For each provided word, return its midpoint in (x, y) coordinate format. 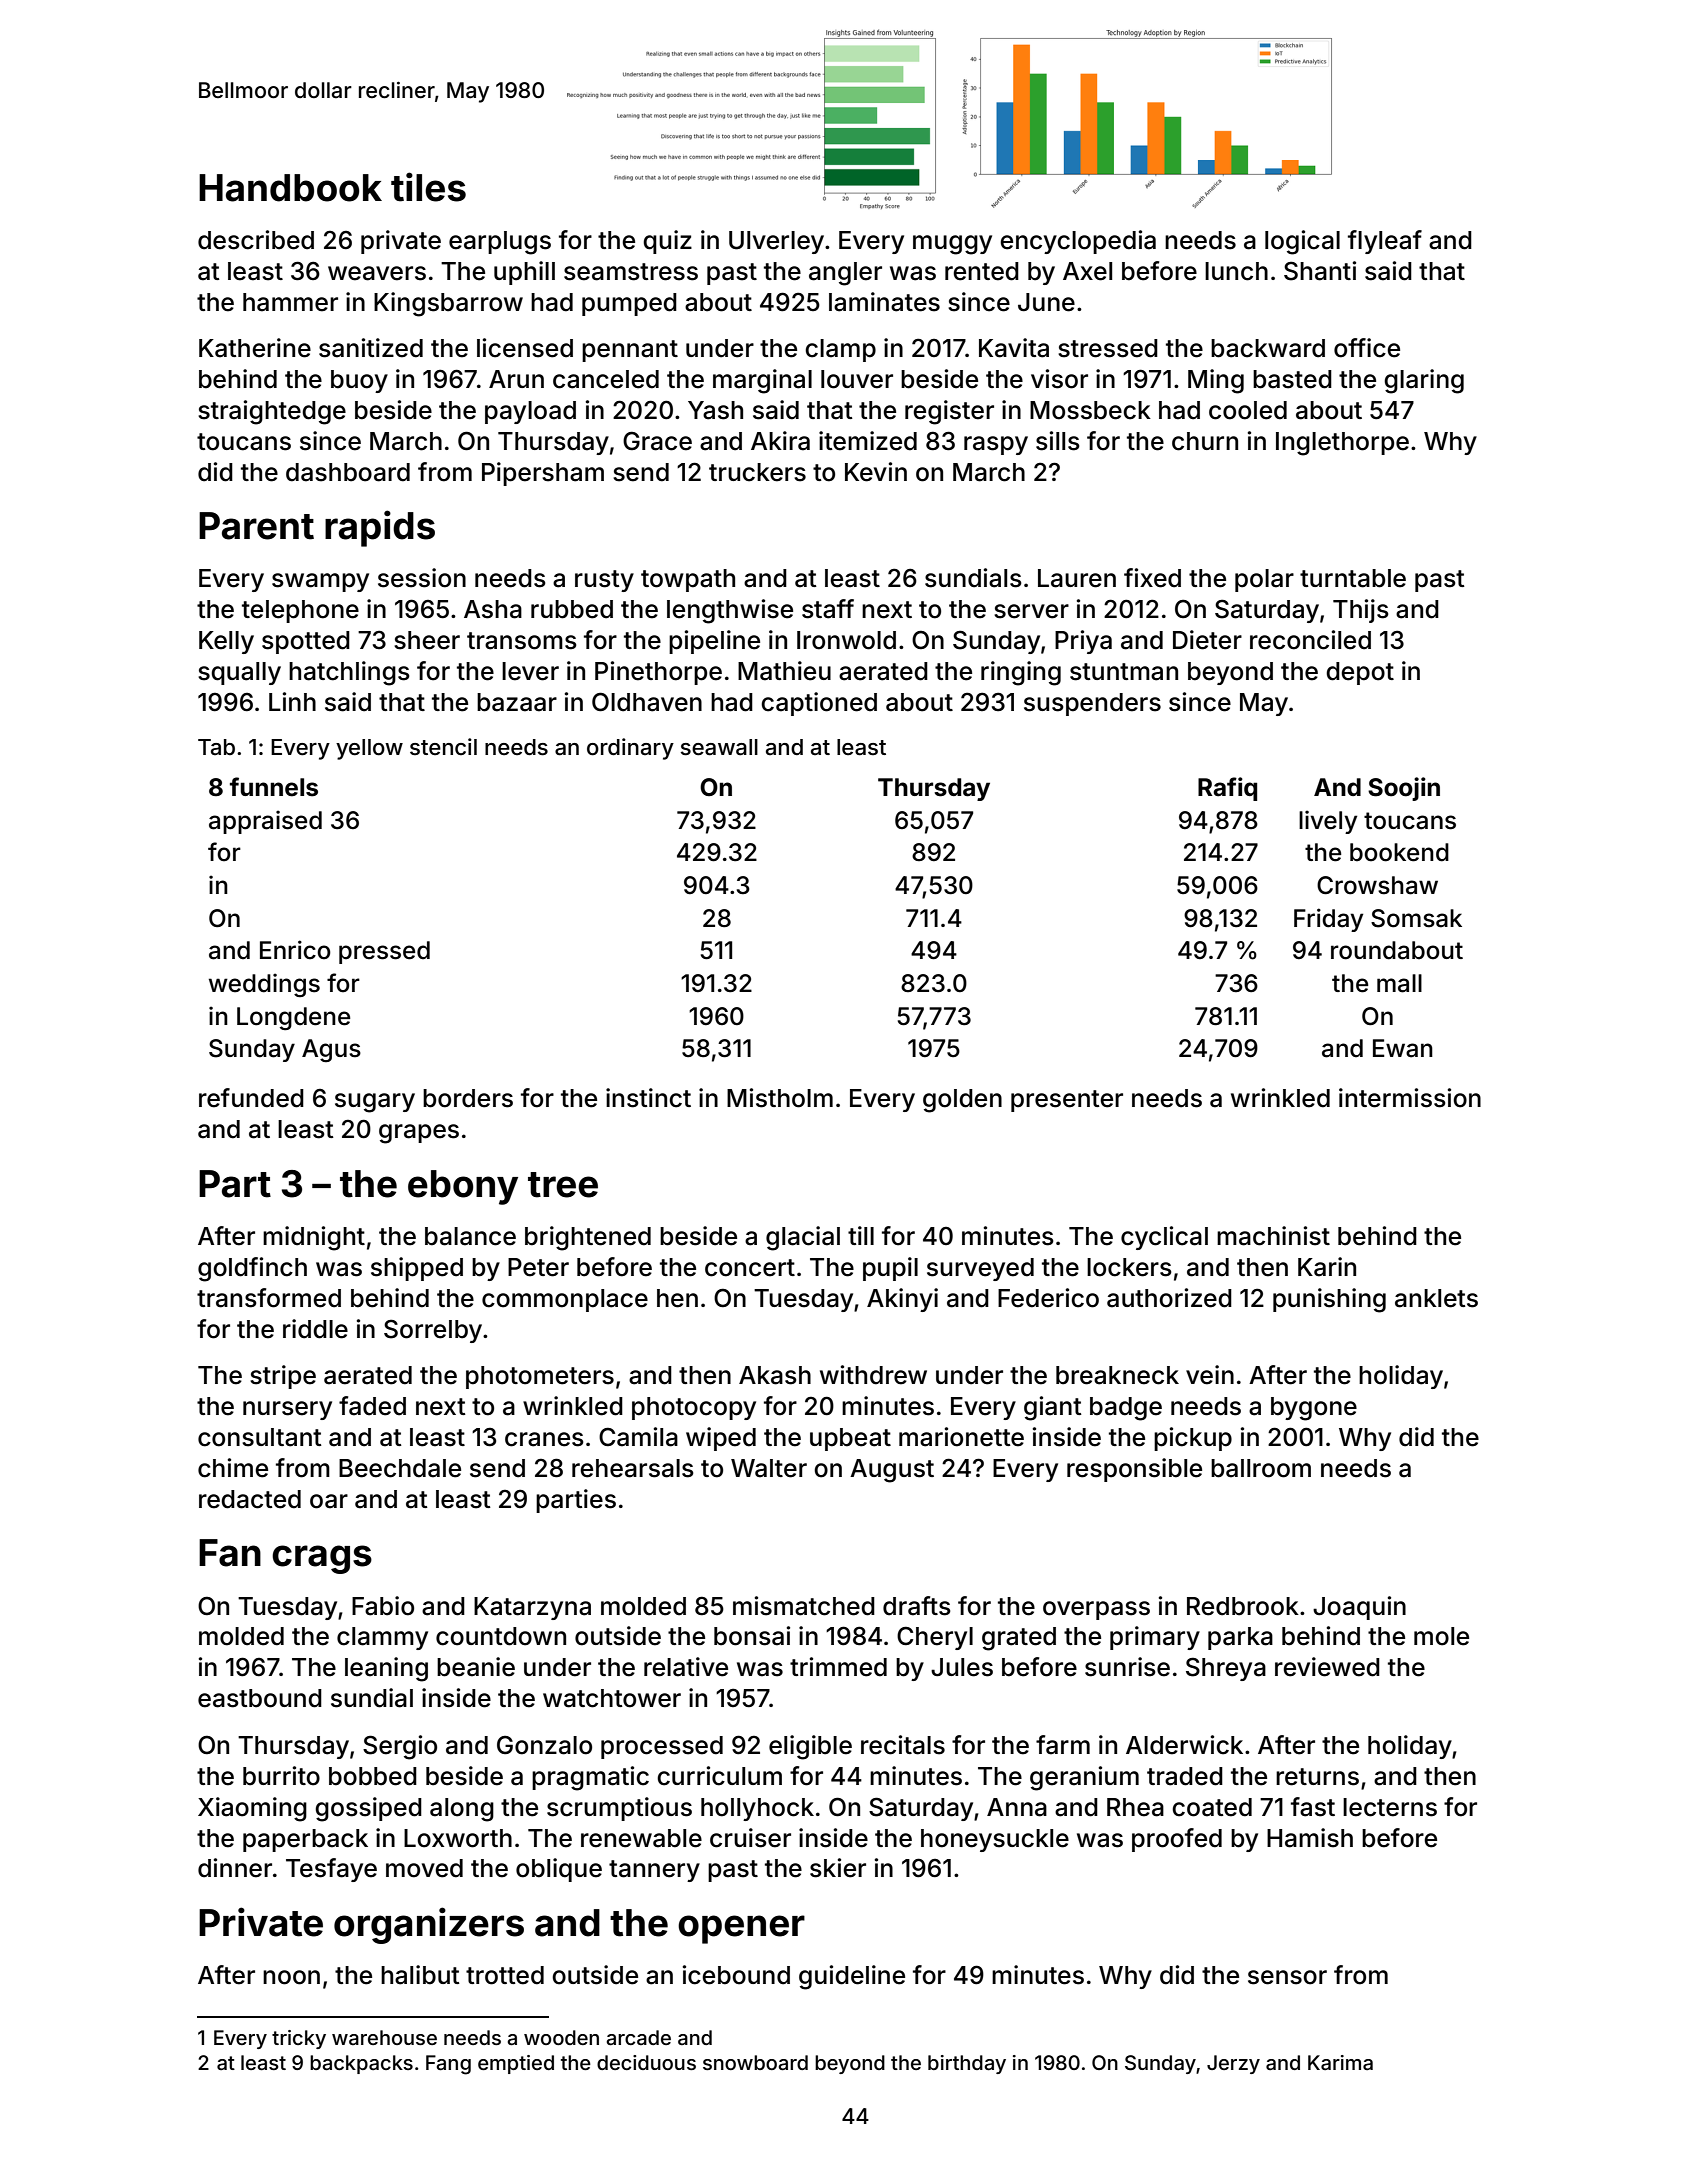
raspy (996, 445)
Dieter (1207, 640)
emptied (516, 2064)
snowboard (755, 2063)
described (256, 240)
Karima (1340, 2062)
